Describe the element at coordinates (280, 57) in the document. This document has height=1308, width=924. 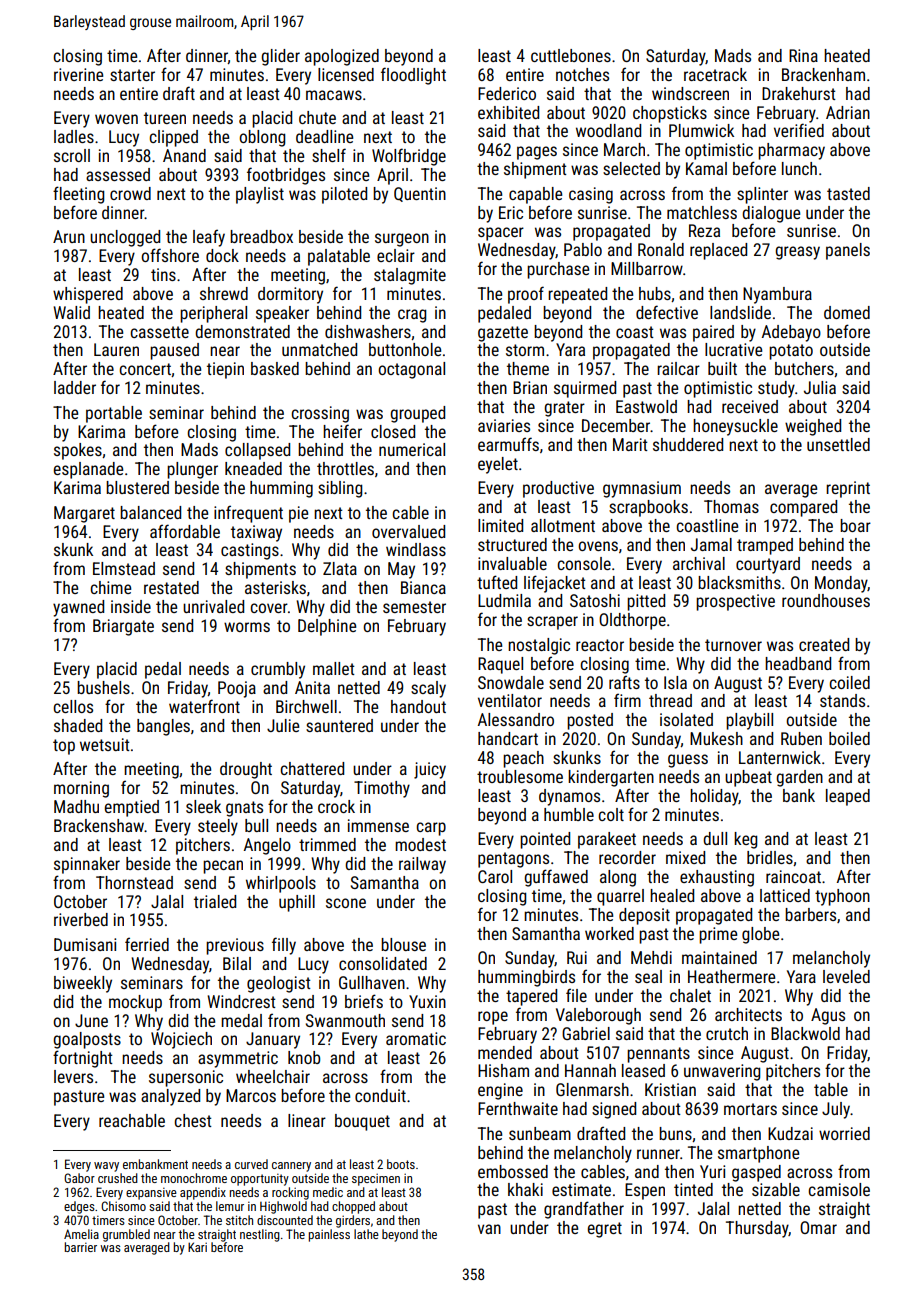
I see `glider` at that location.
